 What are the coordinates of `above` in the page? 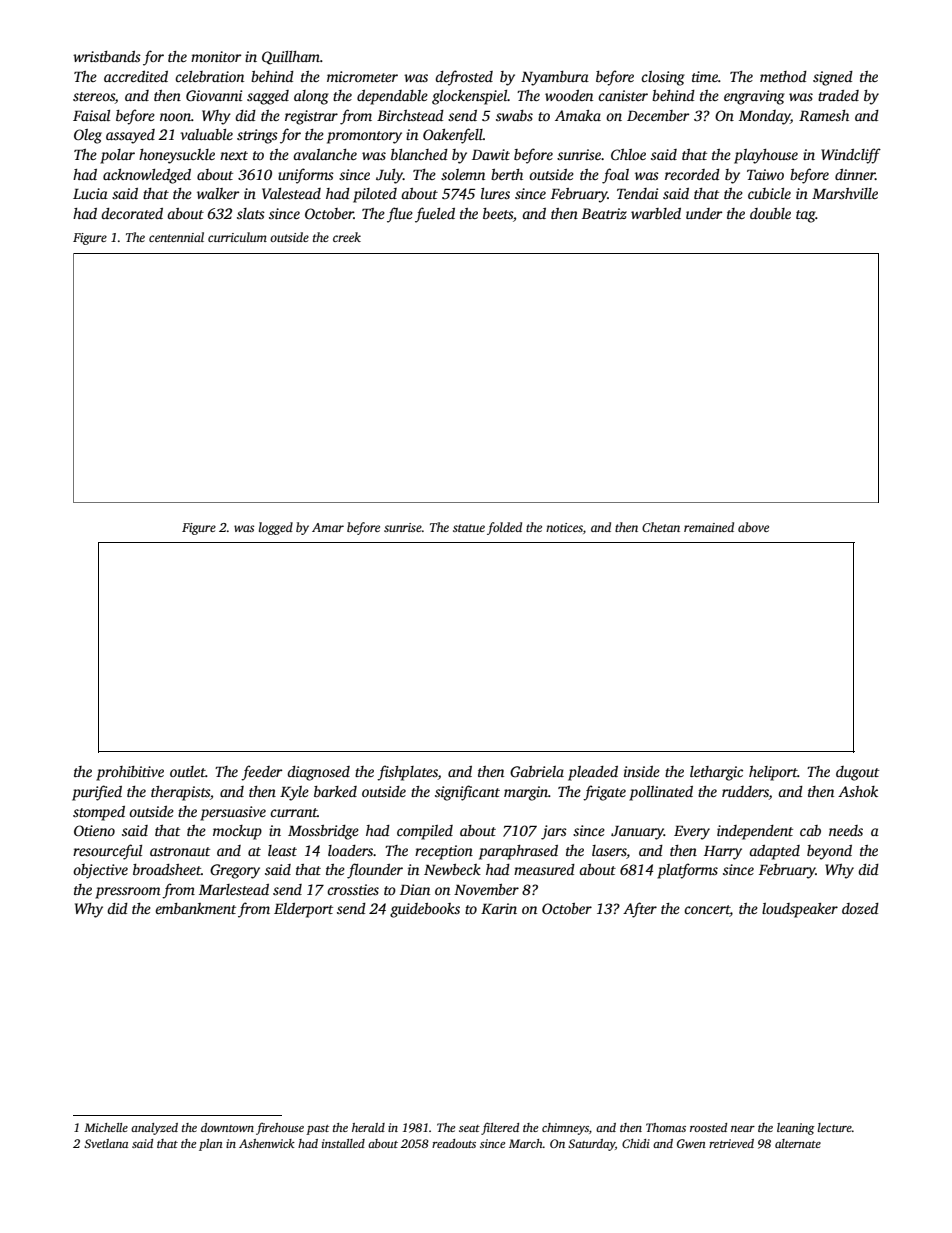 It's located at (753, 527).
